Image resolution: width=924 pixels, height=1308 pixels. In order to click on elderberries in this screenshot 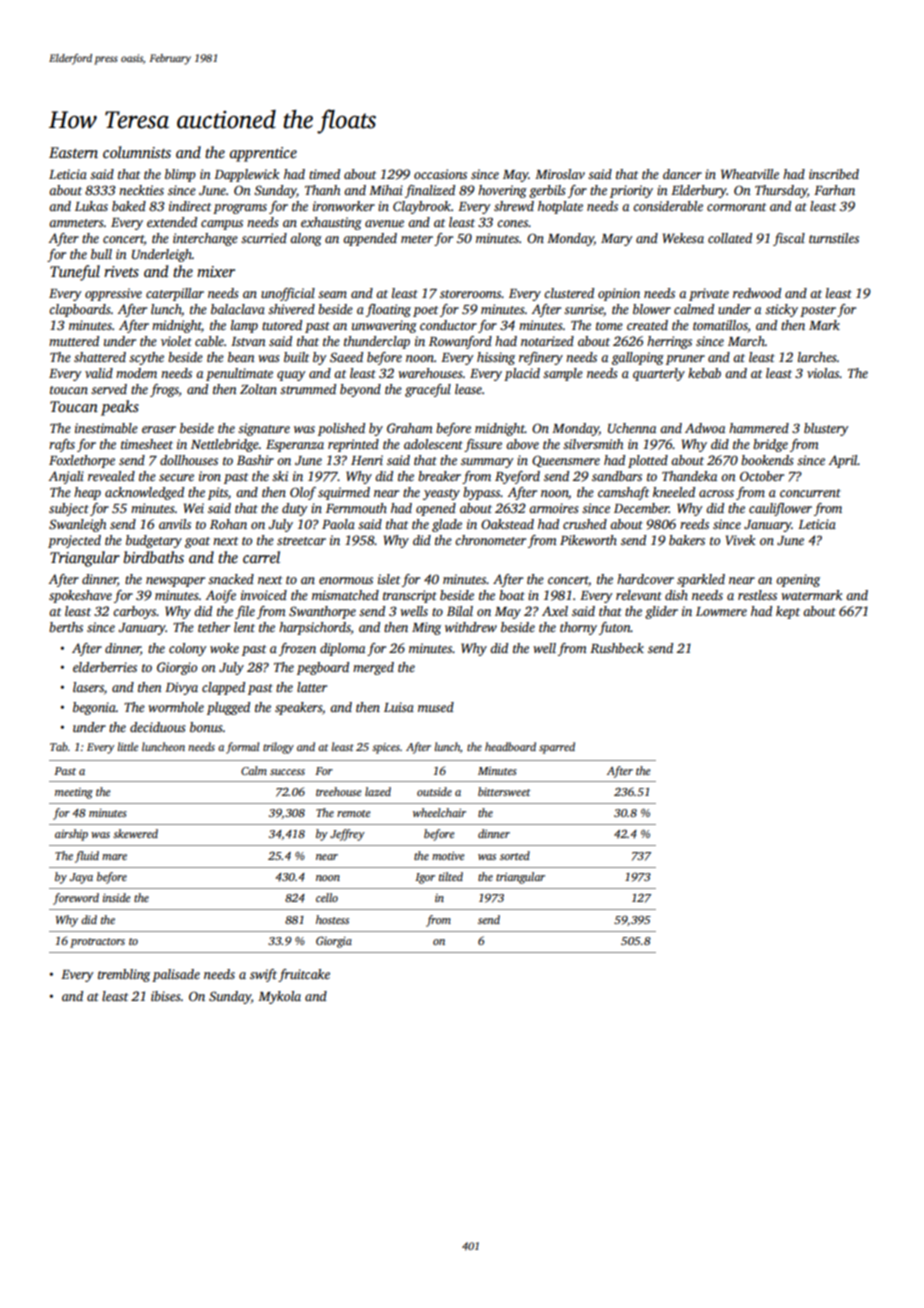, I will do `click(105, 667)`.
